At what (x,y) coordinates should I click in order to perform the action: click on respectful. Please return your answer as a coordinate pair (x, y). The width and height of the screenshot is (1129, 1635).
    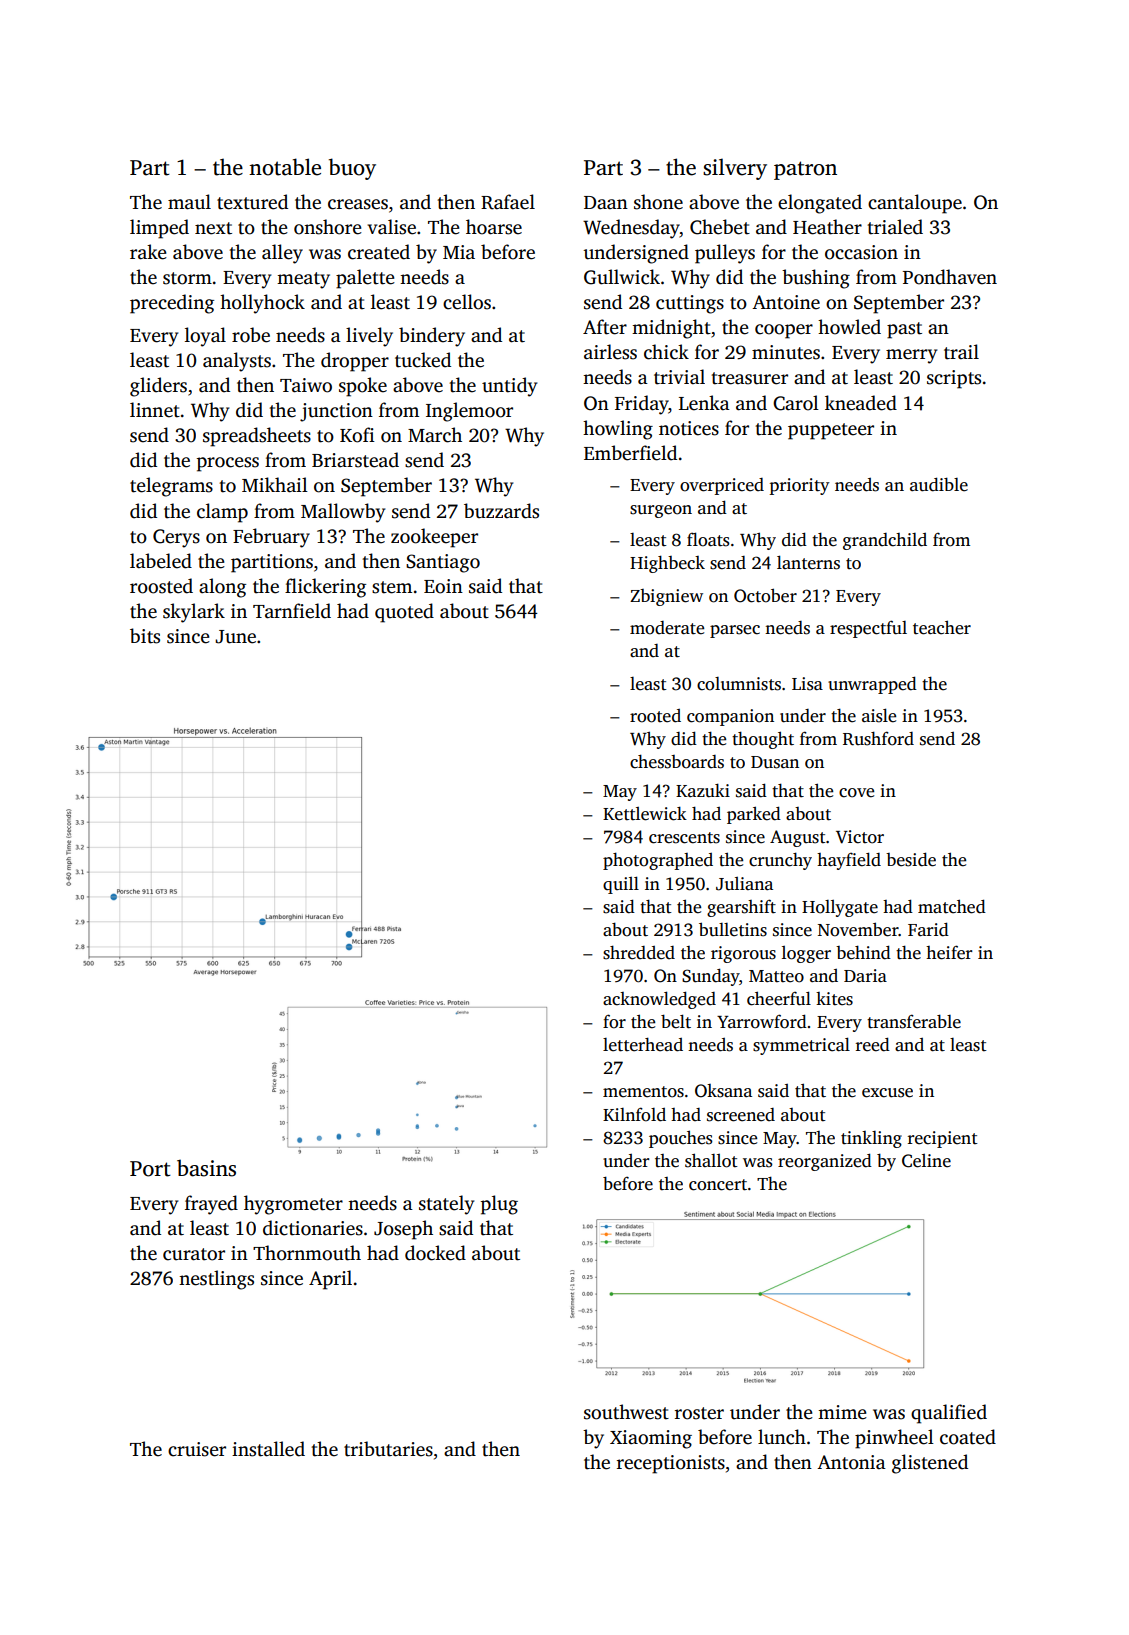
    Looking at the image, I should click on (868, 629).
